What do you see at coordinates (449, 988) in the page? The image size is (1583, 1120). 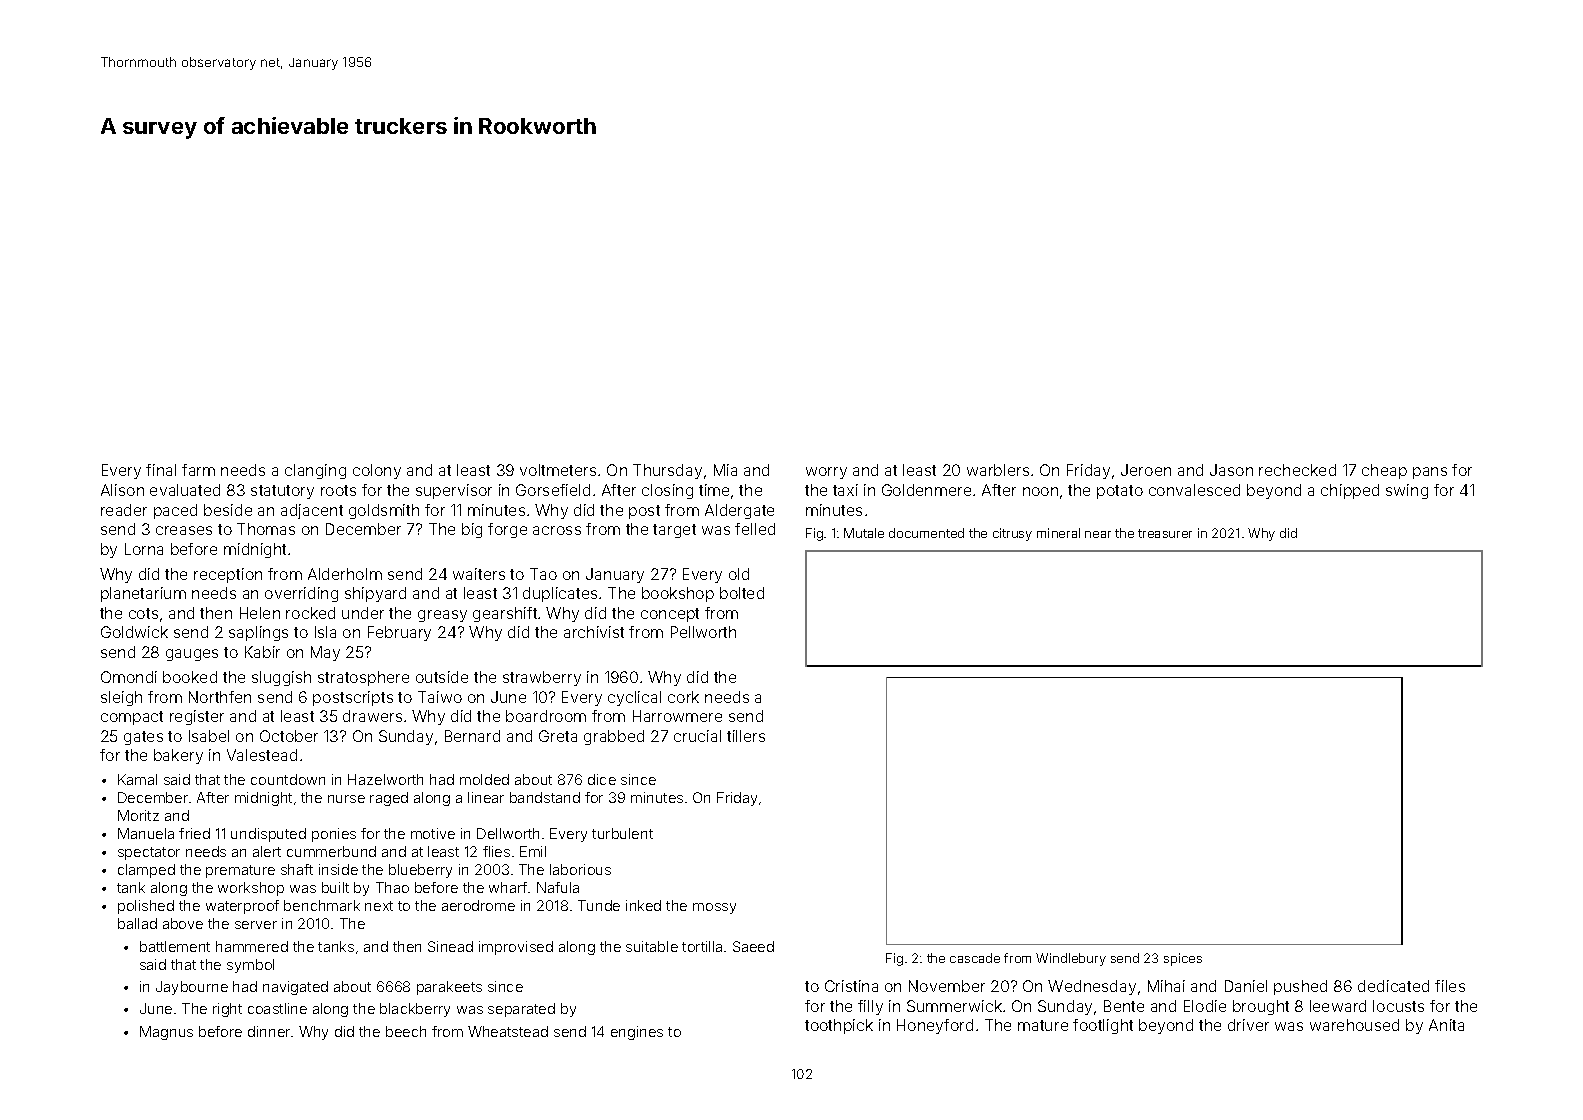 I see `parakeets` at bounding box center [449, 988].
